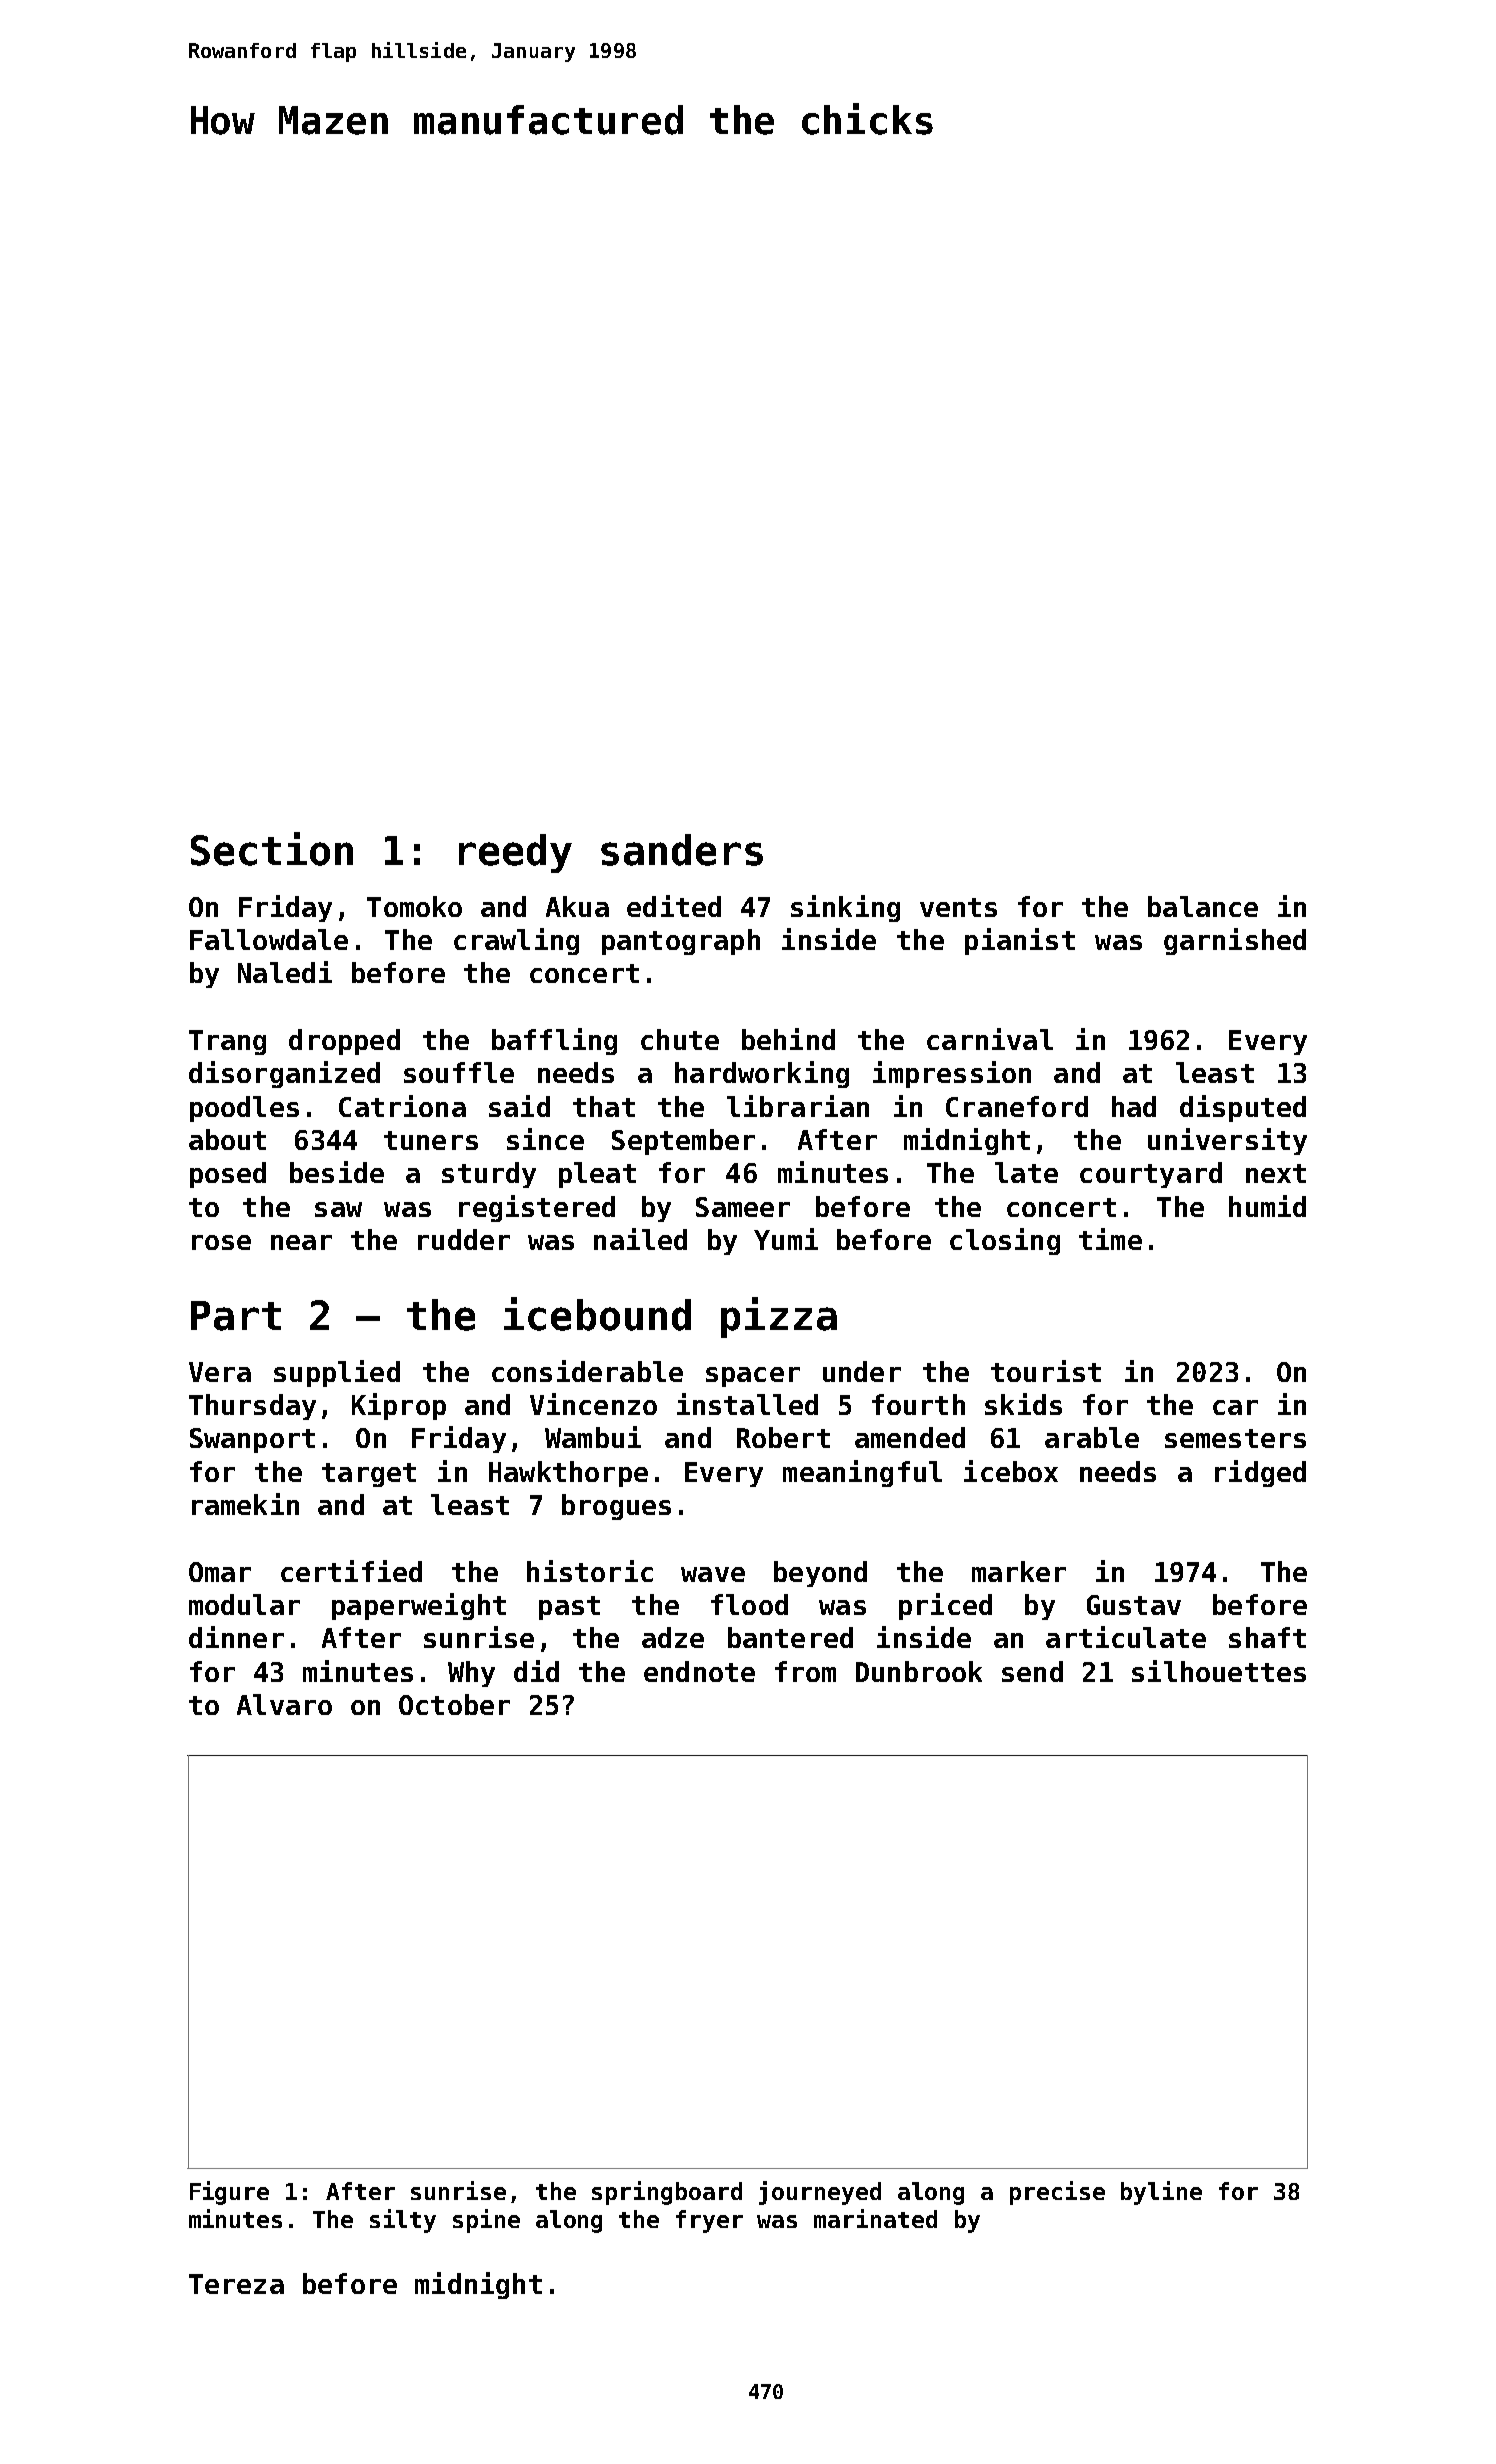  Describe the element at coordinates (990, 1039) in the page. I see `carnival` at that location.
